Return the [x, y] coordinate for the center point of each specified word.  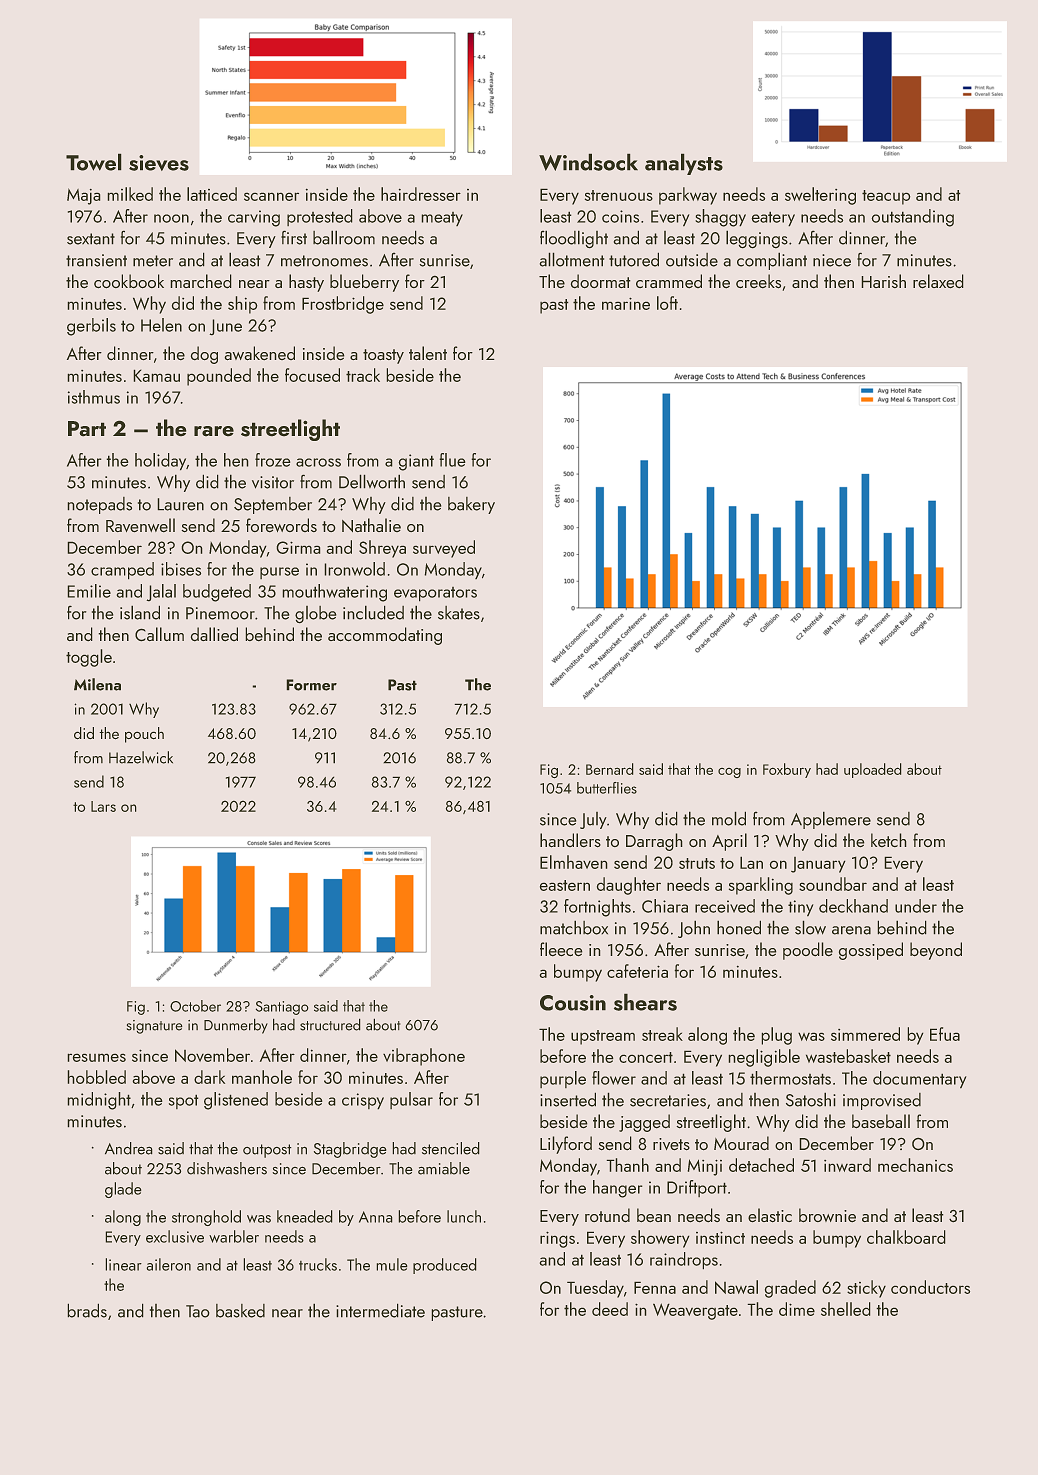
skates [459, 613]
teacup [886, 197]
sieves [159, 163]
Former [312, 685]
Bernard [609, 769]
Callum [159, 634]
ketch [888, 840]
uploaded [872, 770]
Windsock [588, 162]
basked [240, 1311]
